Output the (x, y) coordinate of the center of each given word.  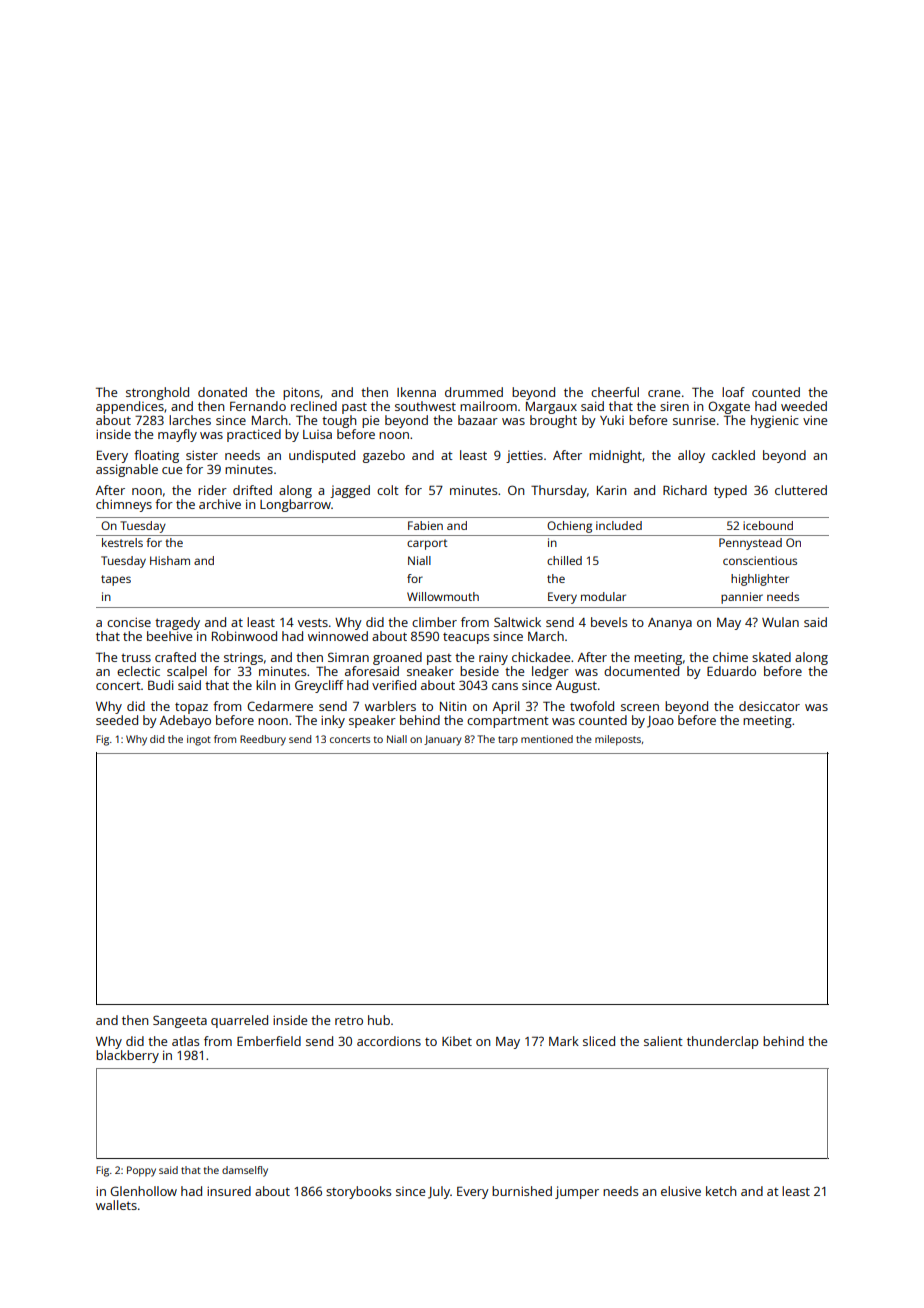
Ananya (670, 624)
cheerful (615, 392)
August (576, 687)
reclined (314, 406)
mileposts (618, 740)
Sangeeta (180, 1021)
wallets (116, 1205)
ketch (721, 1191)
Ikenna (416, 392)
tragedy (177, 623)
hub (379, 1020)
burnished (522, 1191)
